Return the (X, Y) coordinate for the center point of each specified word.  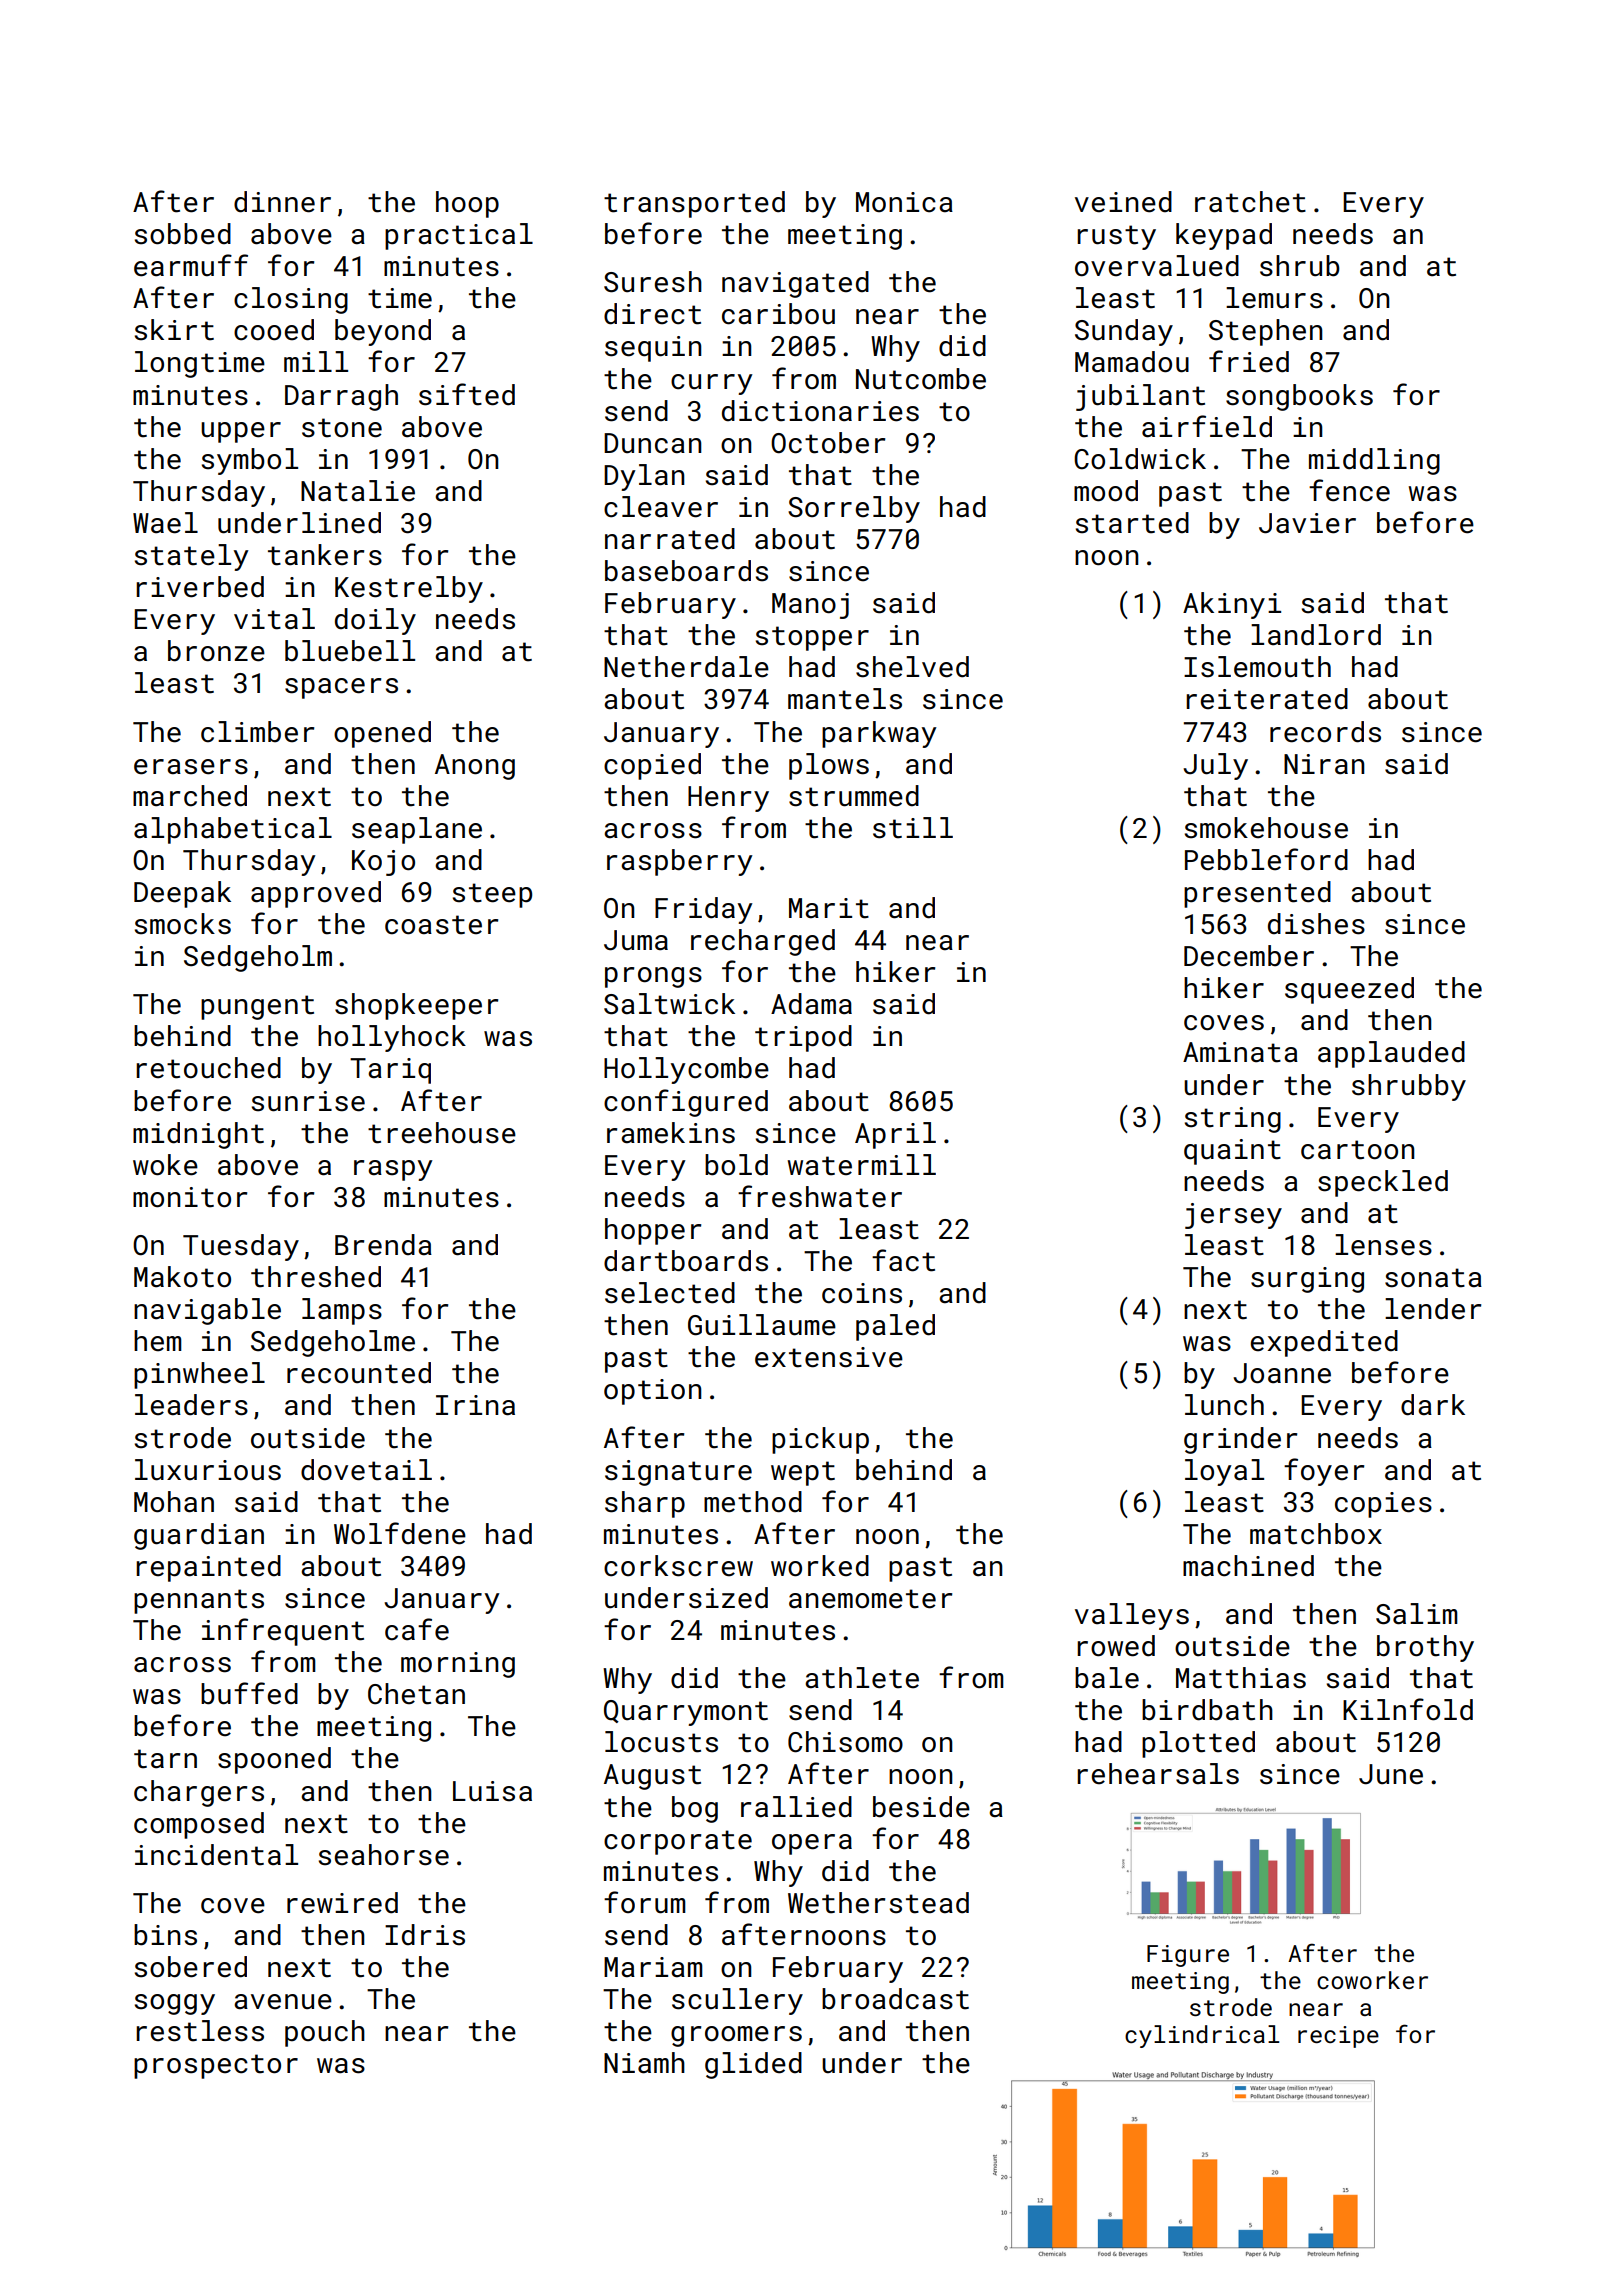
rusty (1116, 237)
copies (1383, 1505)
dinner (282, 202)
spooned (274, 1760)
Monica (904, 202)
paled (895, 1327)
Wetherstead (878, 1903)
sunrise (308, 1101)
